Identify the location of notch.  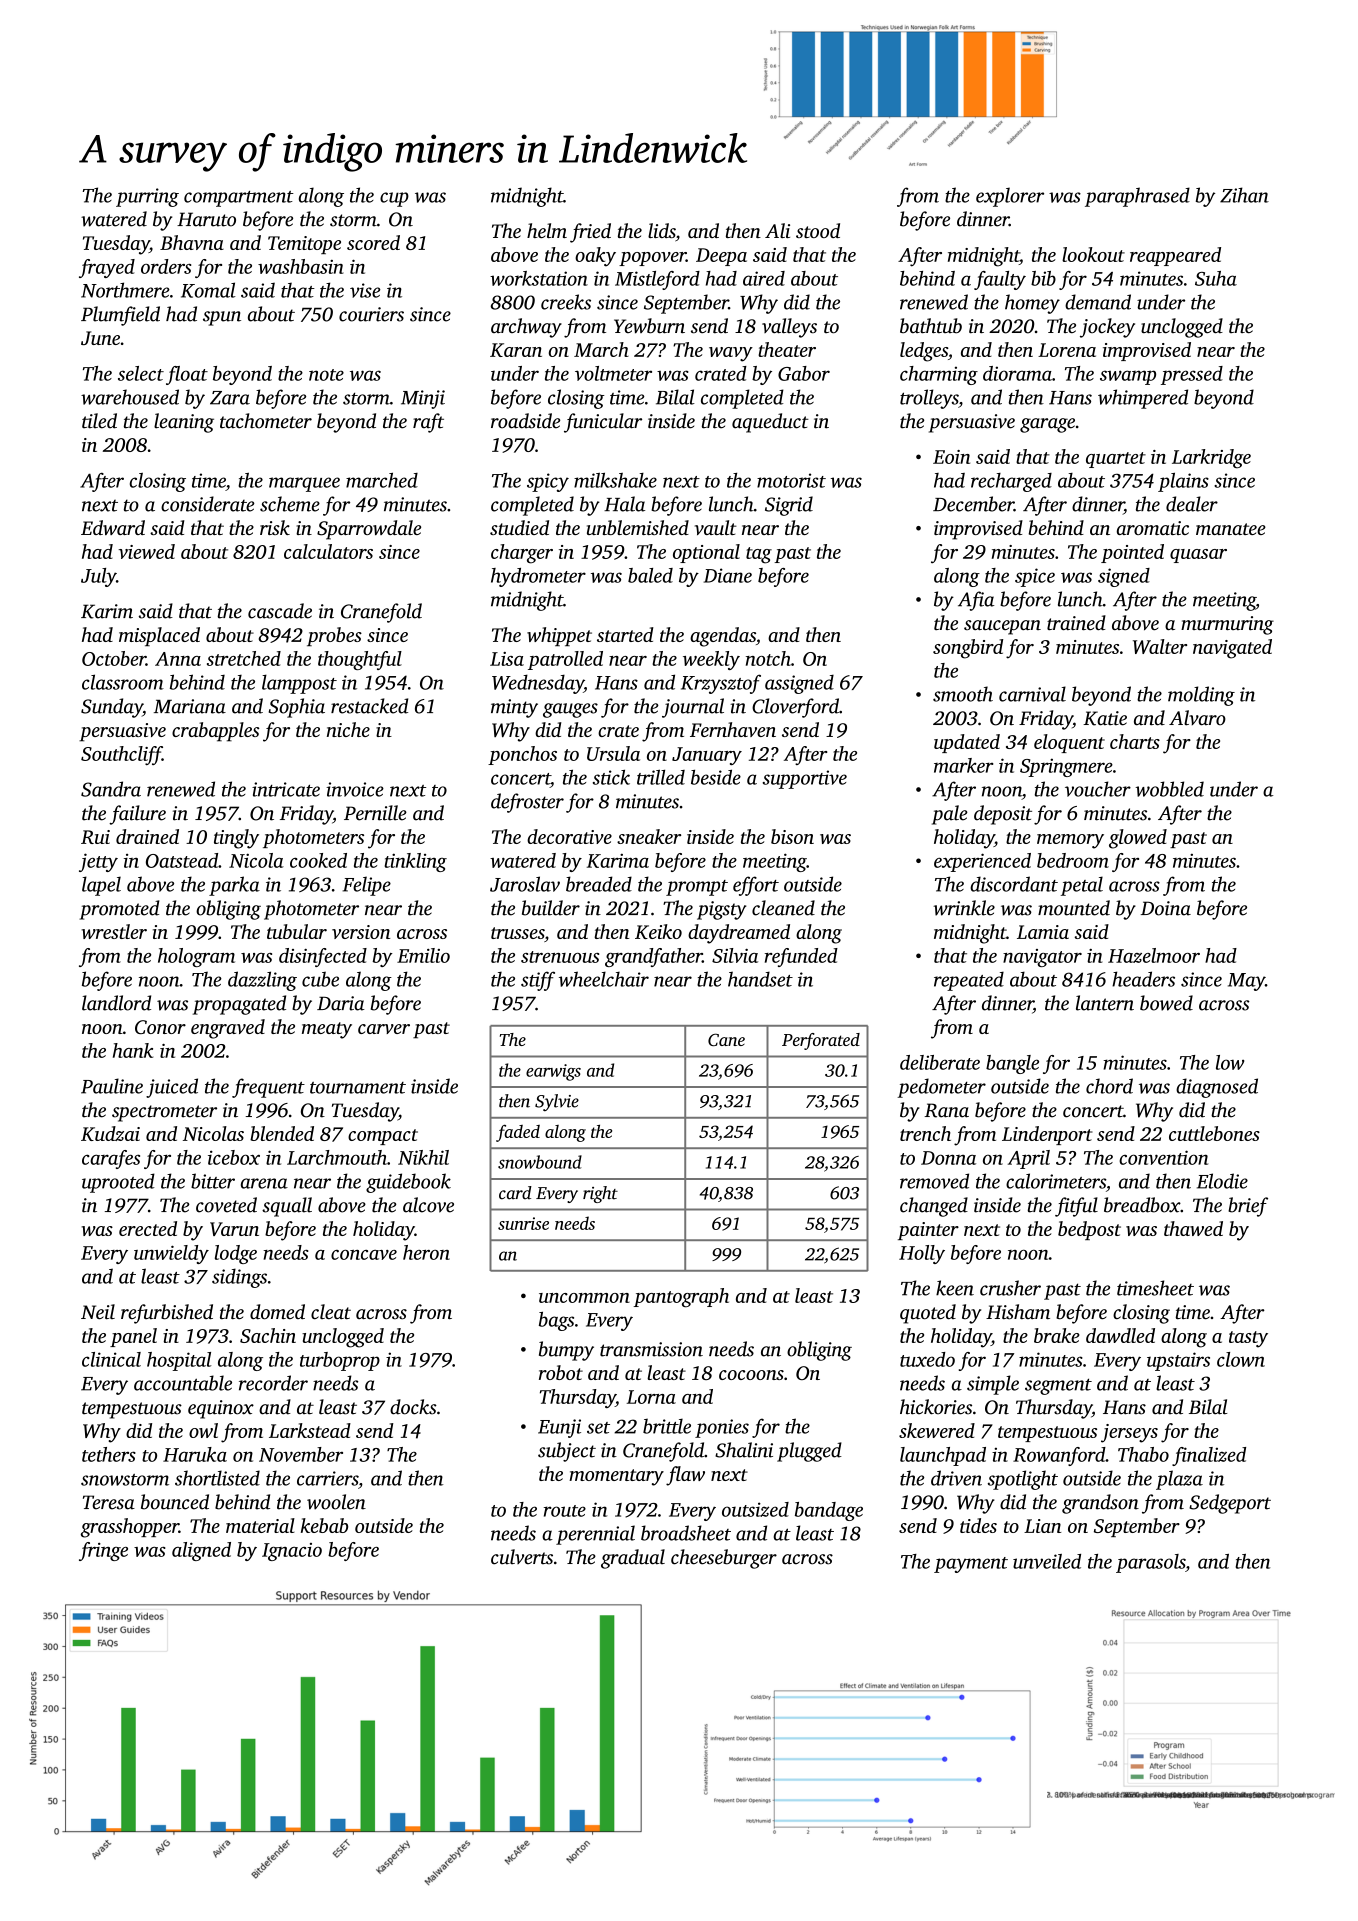
(768, 658).
